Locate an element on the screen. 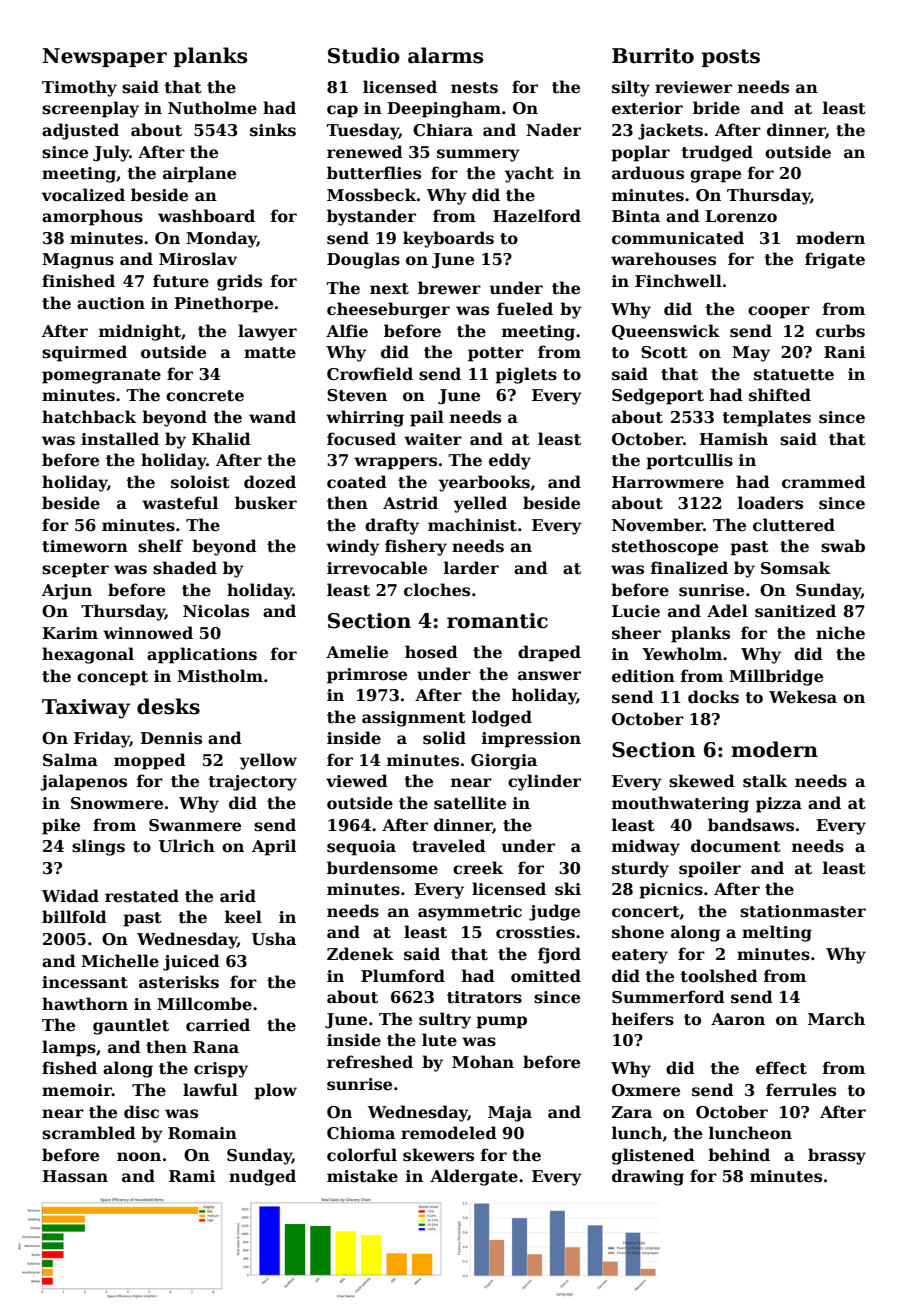  Karim is located at coordinates (70, 633).
